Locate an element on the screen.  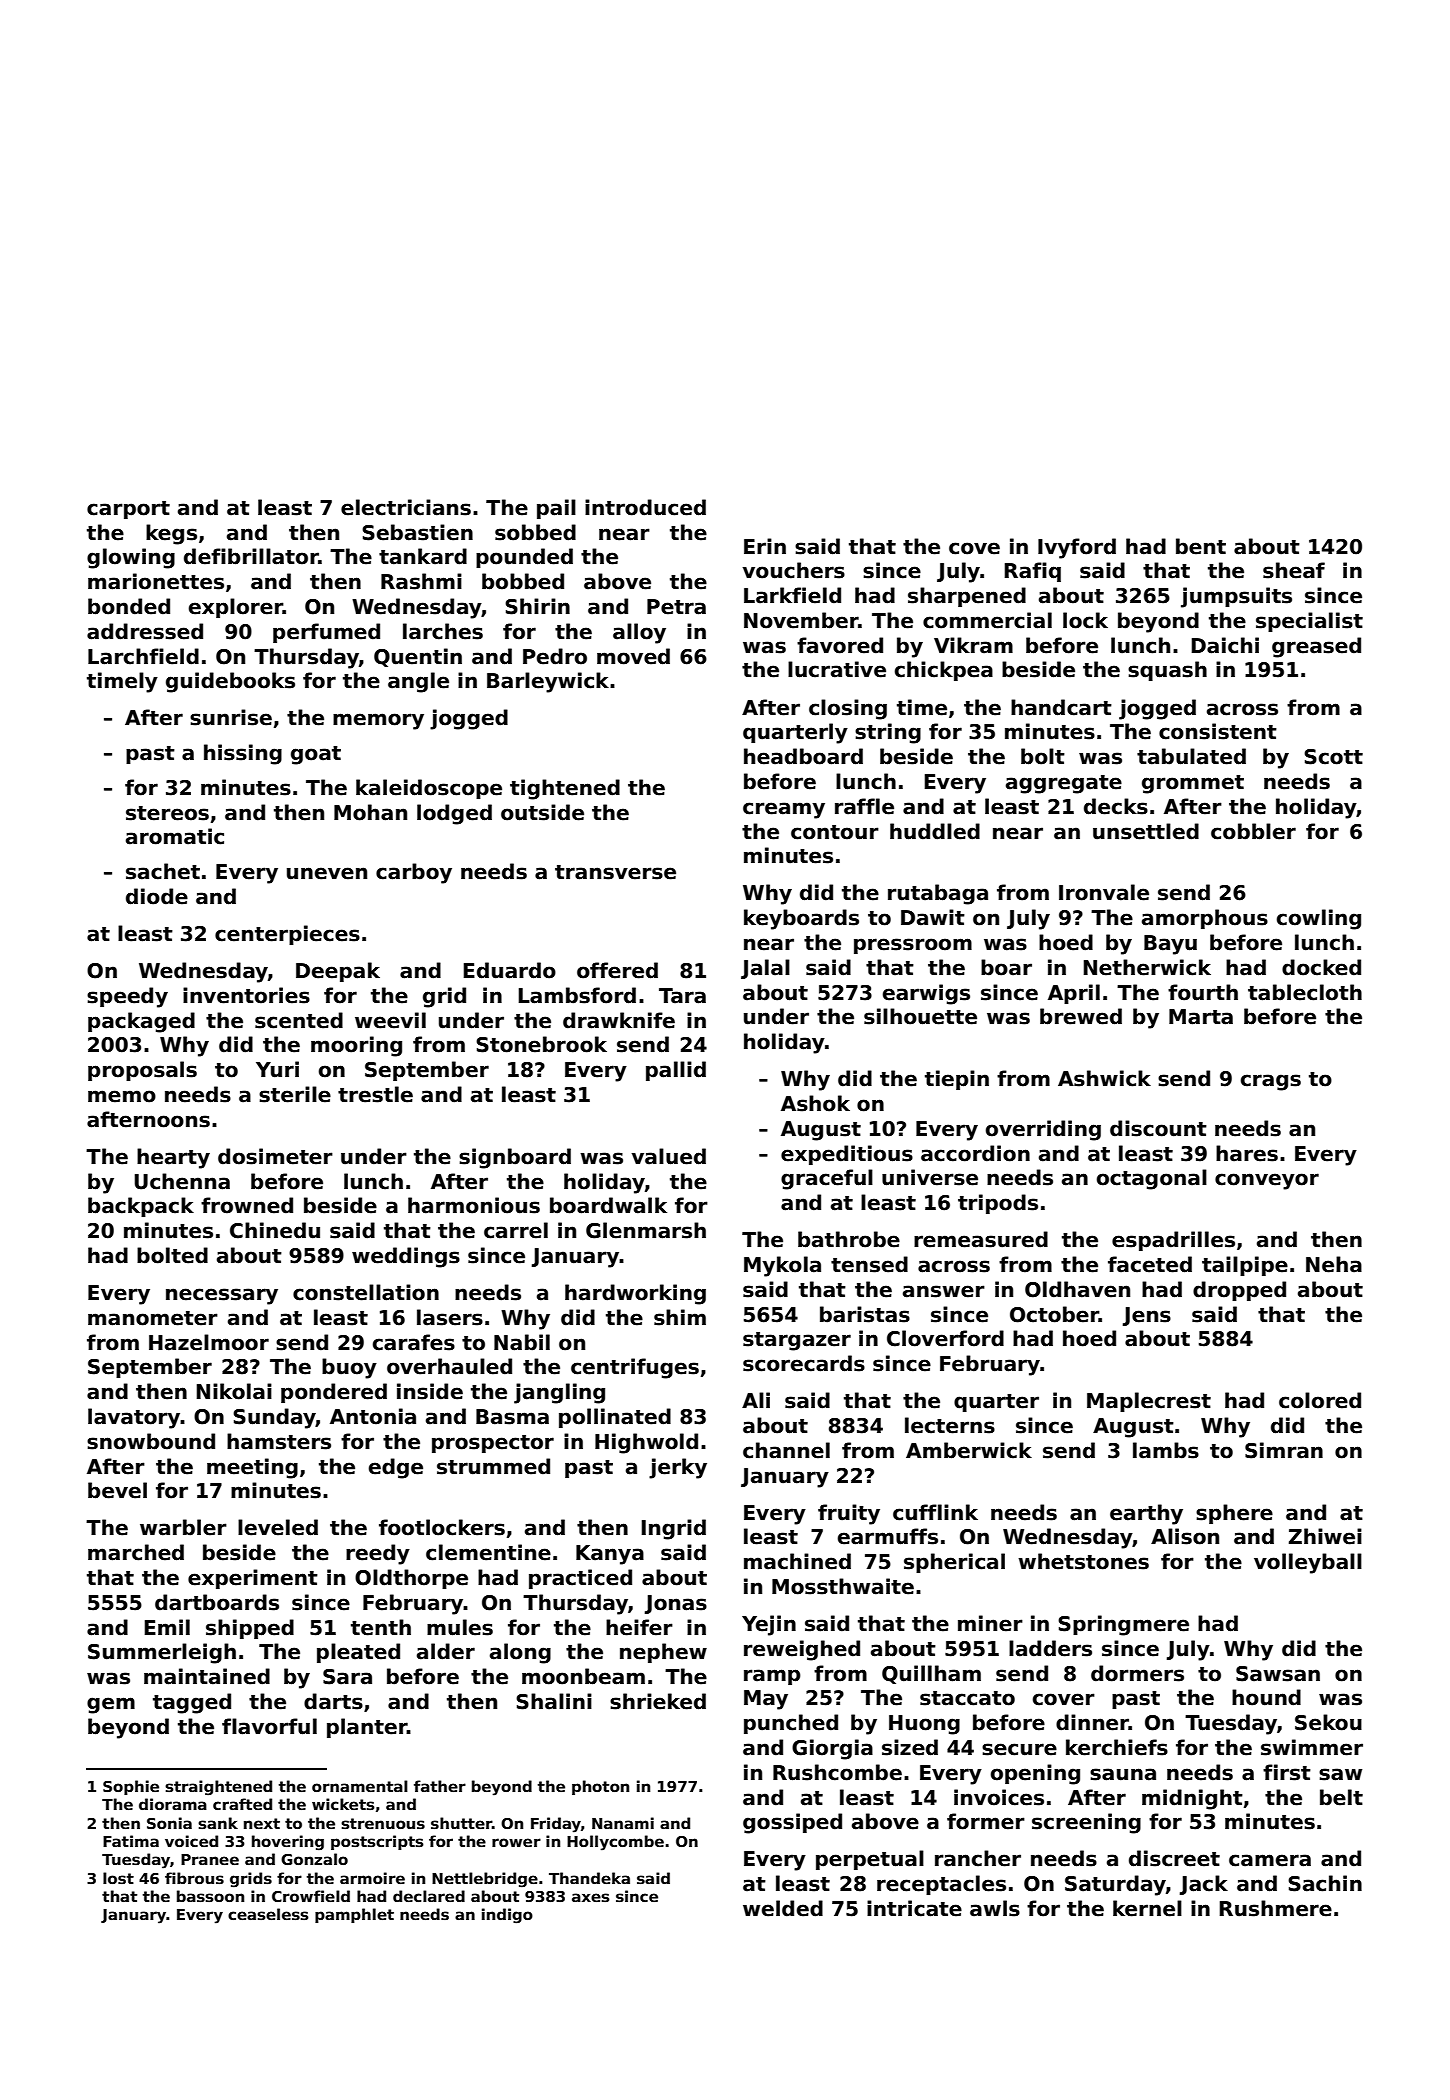
machined is located at coordinates (797, 1561).
